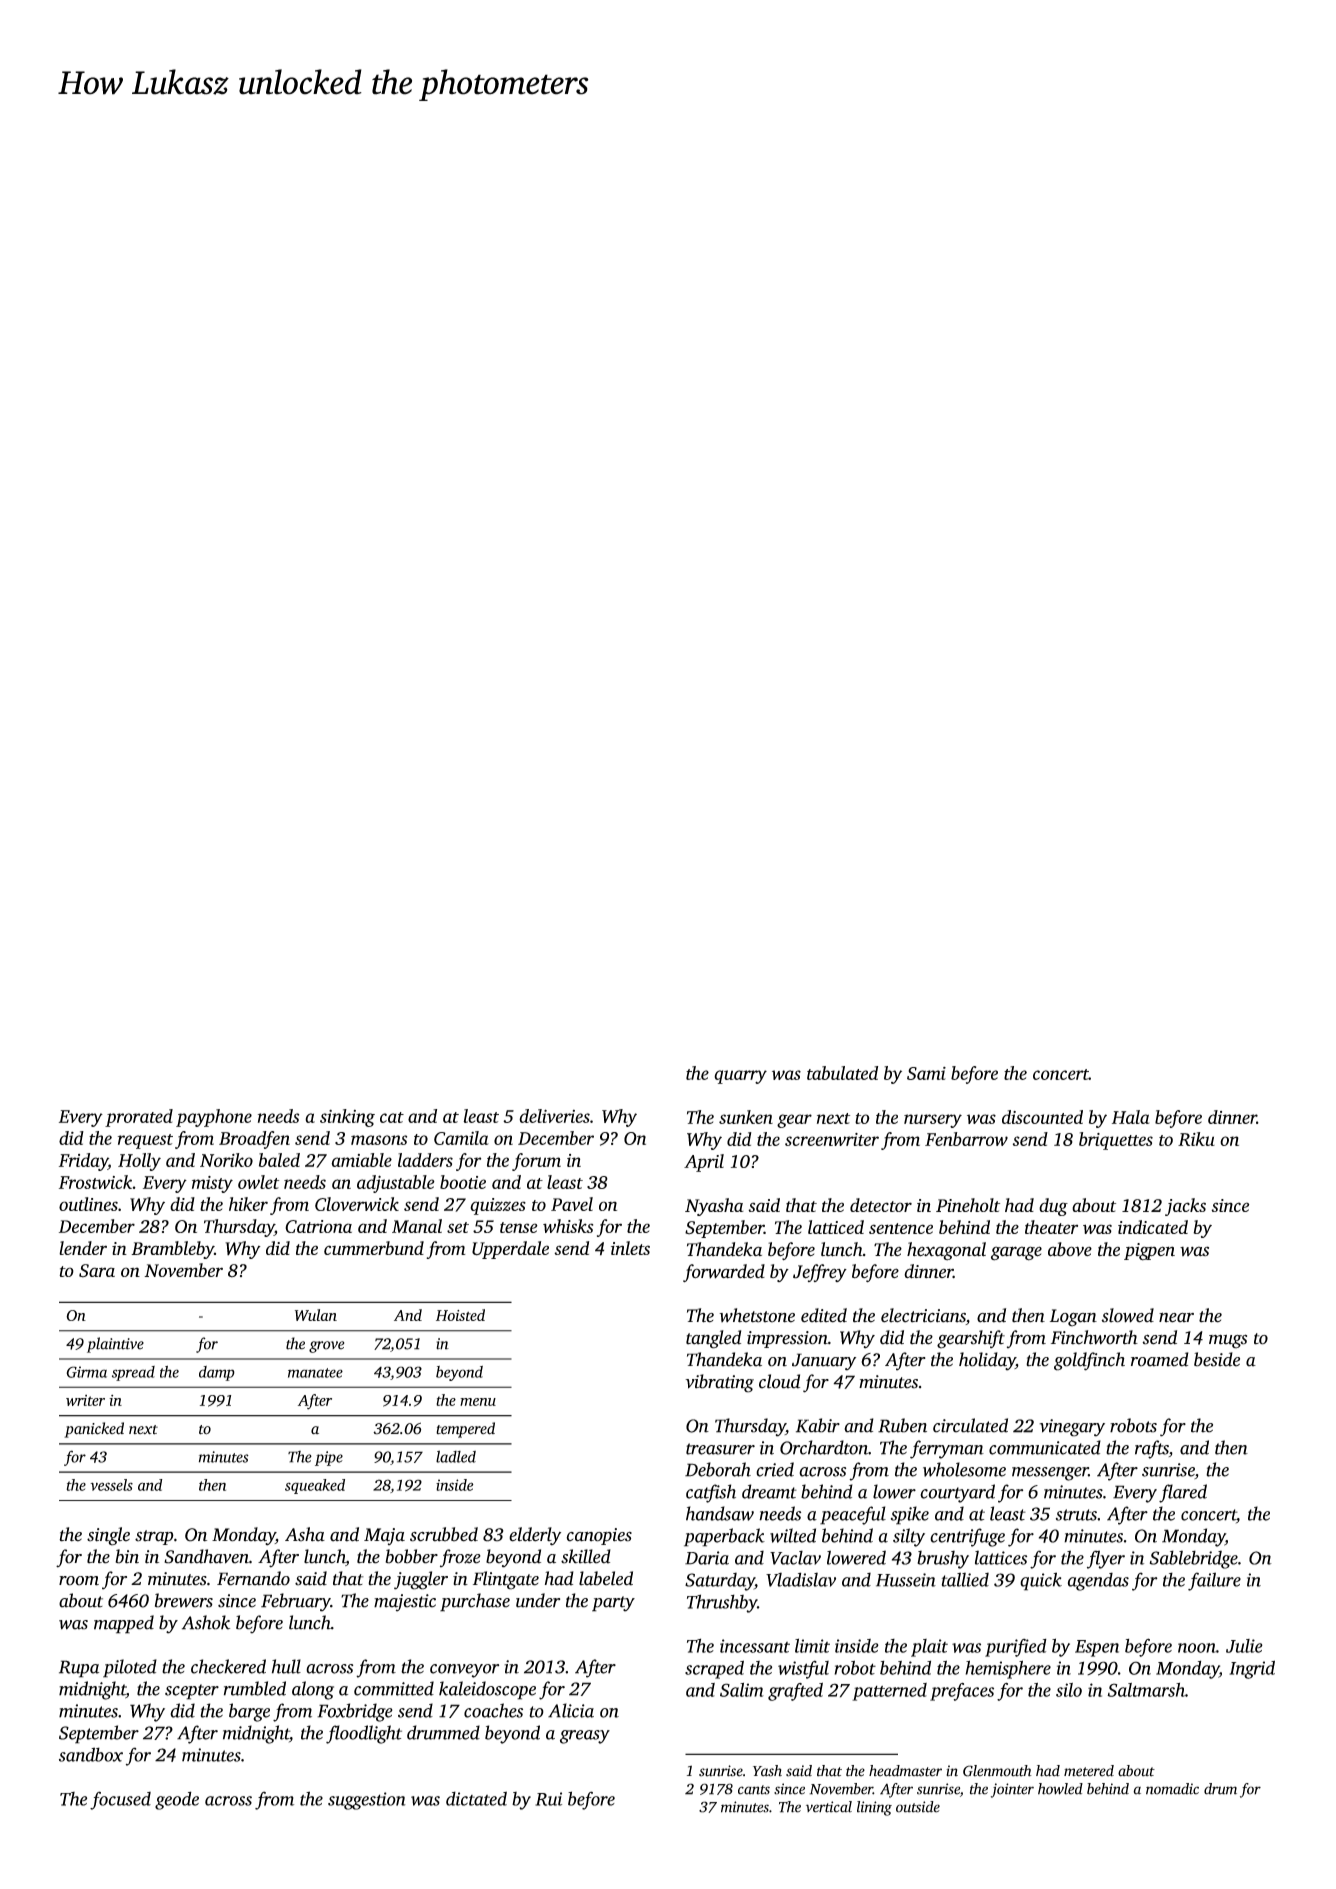 The height and width of the screenshot is (1889, 1336). What do you see at coordinates (754, 1790) in the screenshot?
I see `cants` at bounding box center [754, 1790].
